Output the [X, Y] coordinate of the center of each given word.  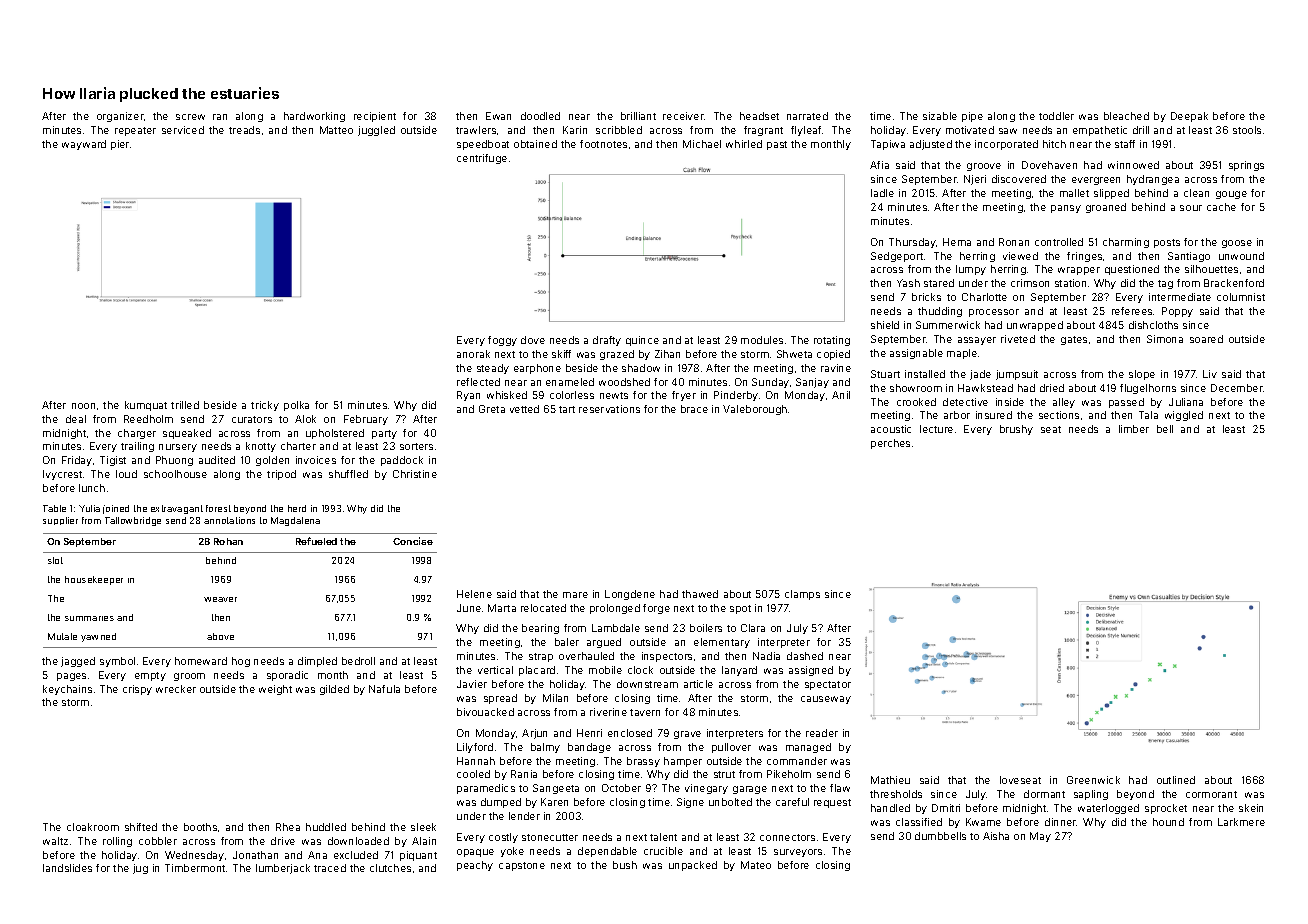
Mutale [62, 636]
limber [1134, 429]
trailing [137, 447]
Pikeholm [789, 774]
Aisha [996, 836]
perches [890, 444]
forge [656, 609]
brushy [1016, 430]
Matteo [336, 130]
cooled [473, 774]
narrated [807, 116]
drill [1141, 130]
